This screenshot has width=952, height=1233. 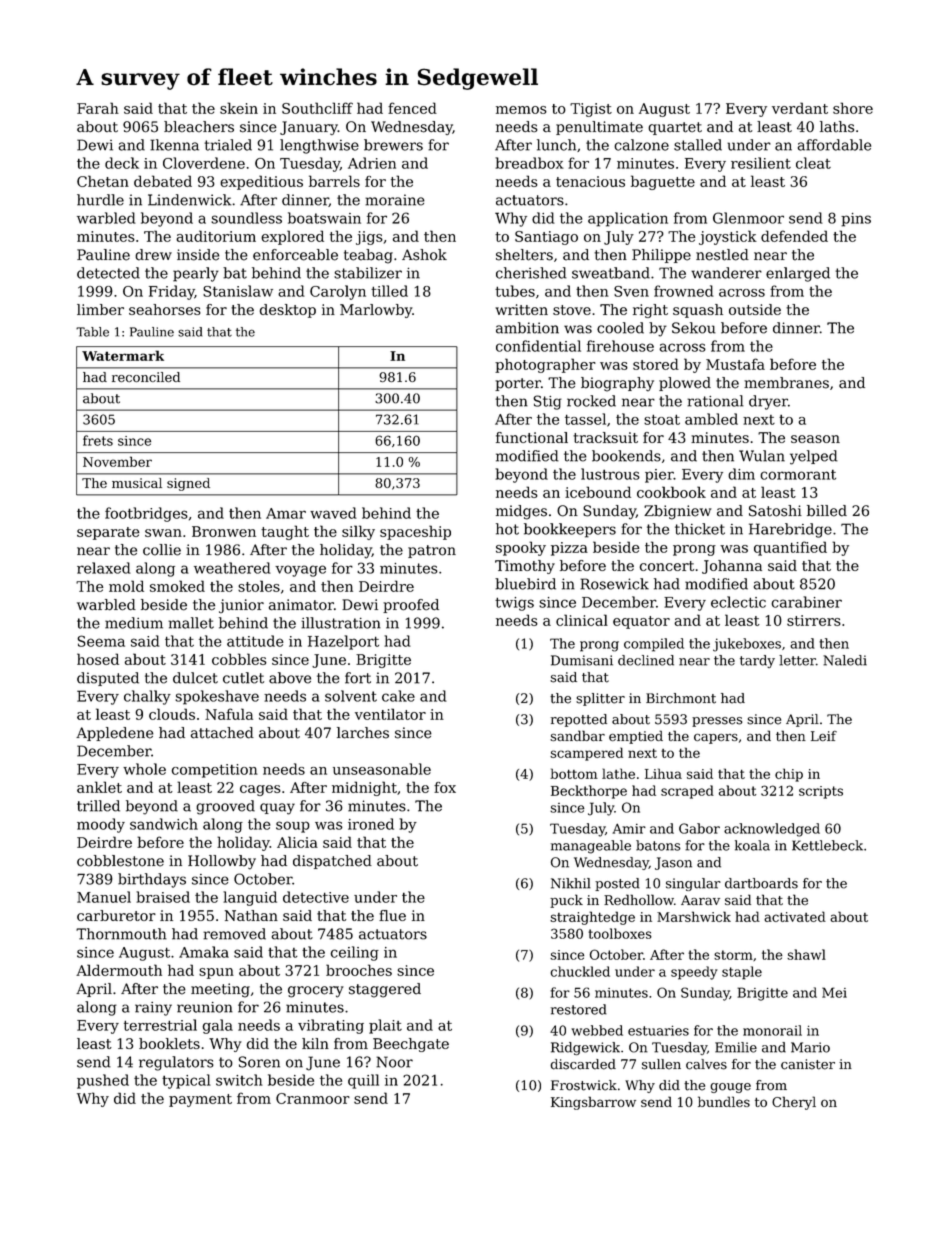 What do you see at coordinates (200, 1100) in the screenshot?
I see `payment` at bounding box center [200, 1100].
